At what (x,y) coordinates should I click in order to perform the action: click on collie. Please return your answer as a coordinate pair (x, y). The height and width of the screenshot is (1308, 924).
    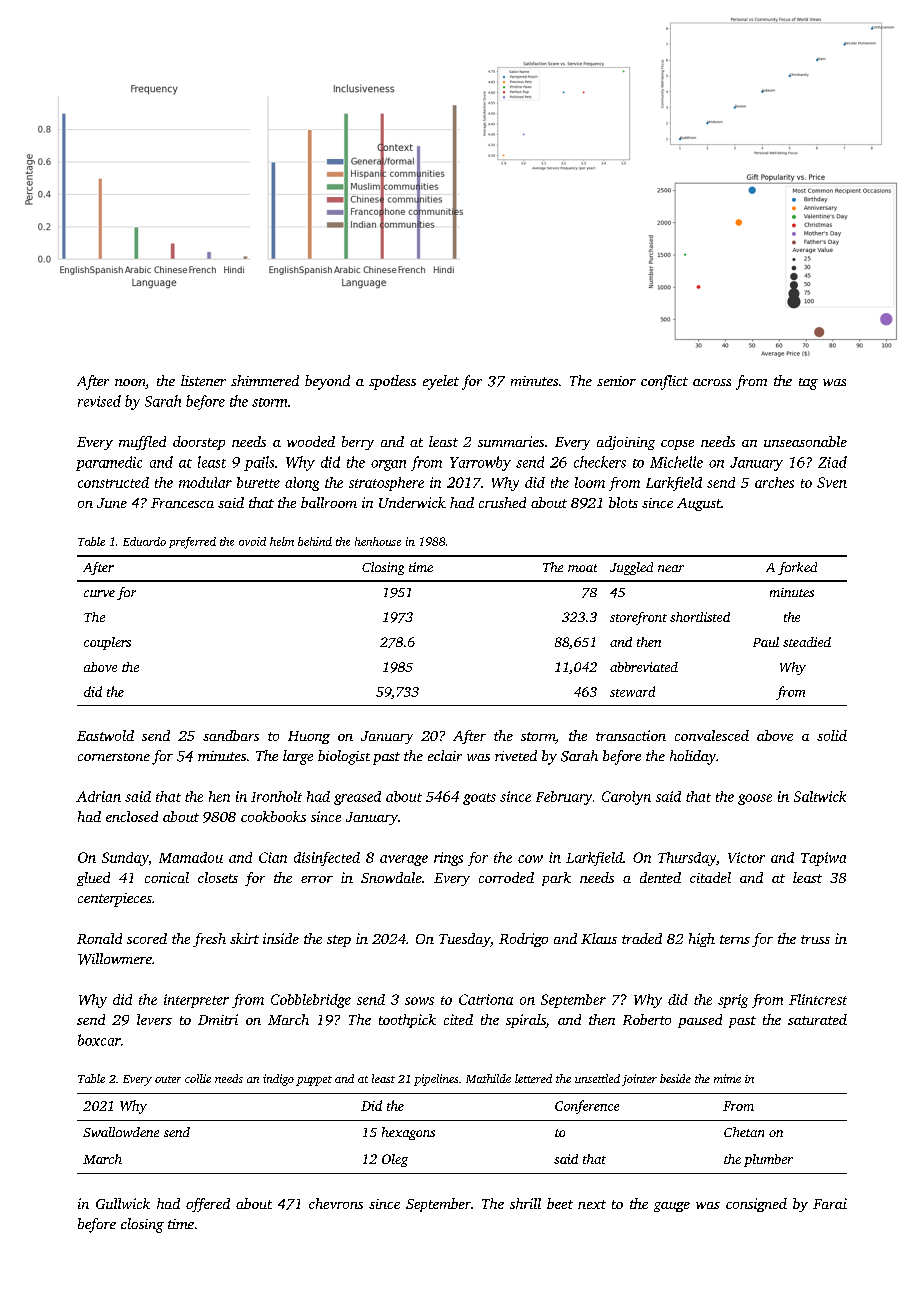
    Looking at the image, I should click on (198, 1078).
